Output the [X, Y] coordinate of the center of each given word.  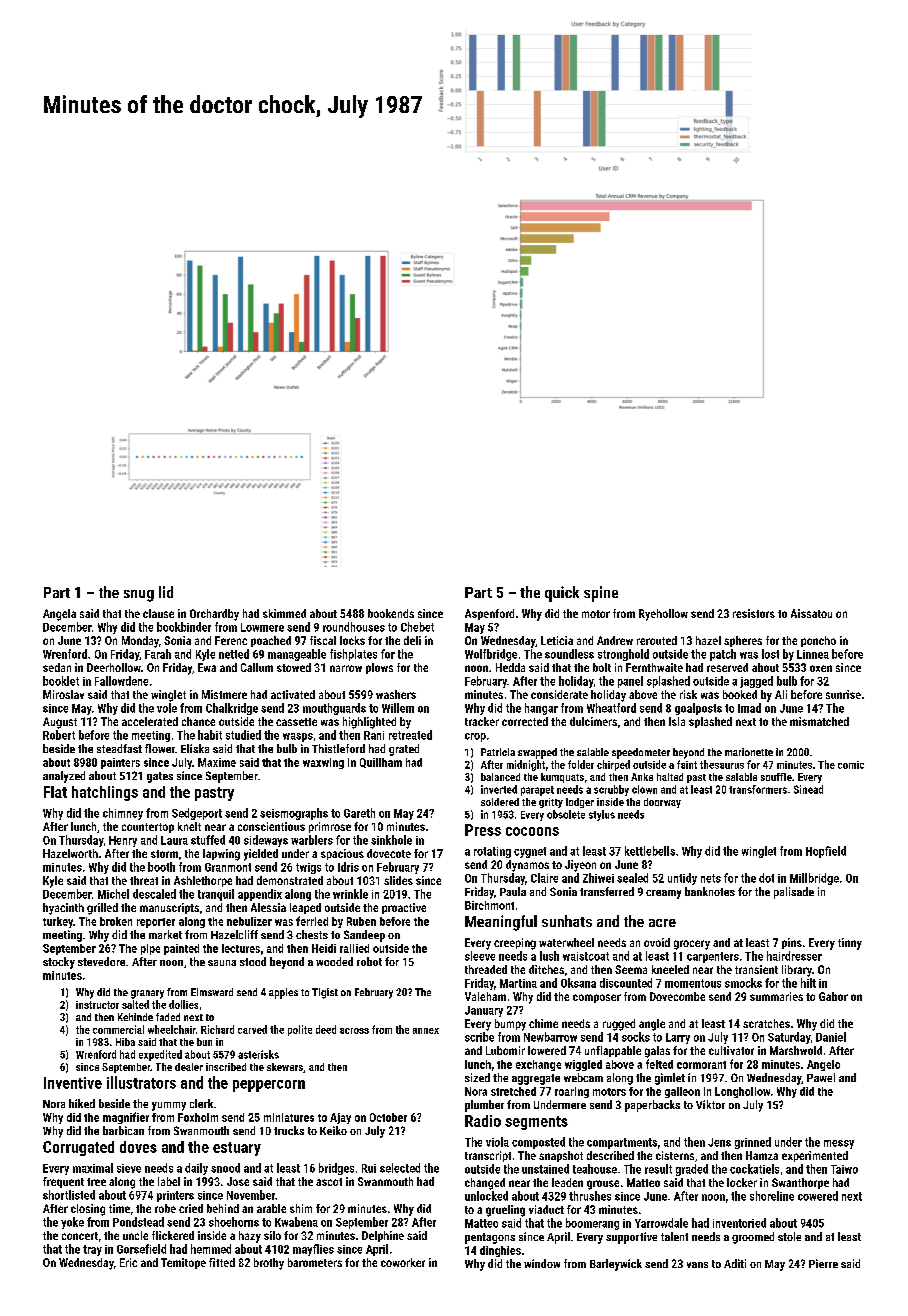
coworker [403, 1262]
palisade [794, 893]
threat [144, 880]
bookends [391, 613]
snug [139, 596]
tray [92, 1250]
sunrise [843, 694]
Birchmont [489, 905]
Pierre [823, 1263]
